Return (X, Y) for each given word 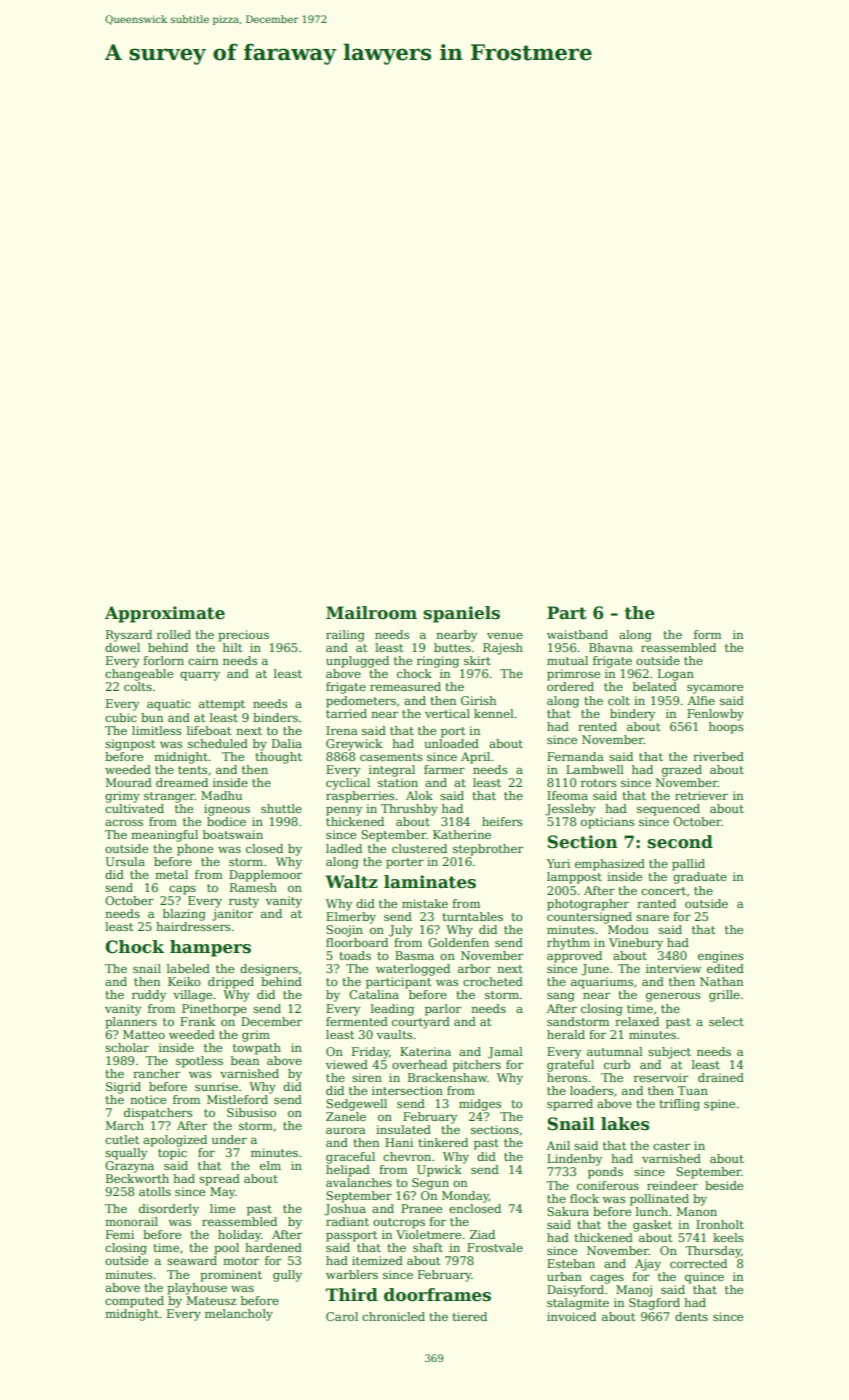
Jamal (505, 1053)
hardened (273, 1247)
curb (617, 1064)
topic (172, 1154)
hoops (726, 728)
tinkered (443, 1142)
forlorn (163, 660)
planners (131, 1023)
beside (724, 1185)
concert (663, 891)
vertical (447, 713)
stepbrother (488, 850)
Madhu (221, 795)
